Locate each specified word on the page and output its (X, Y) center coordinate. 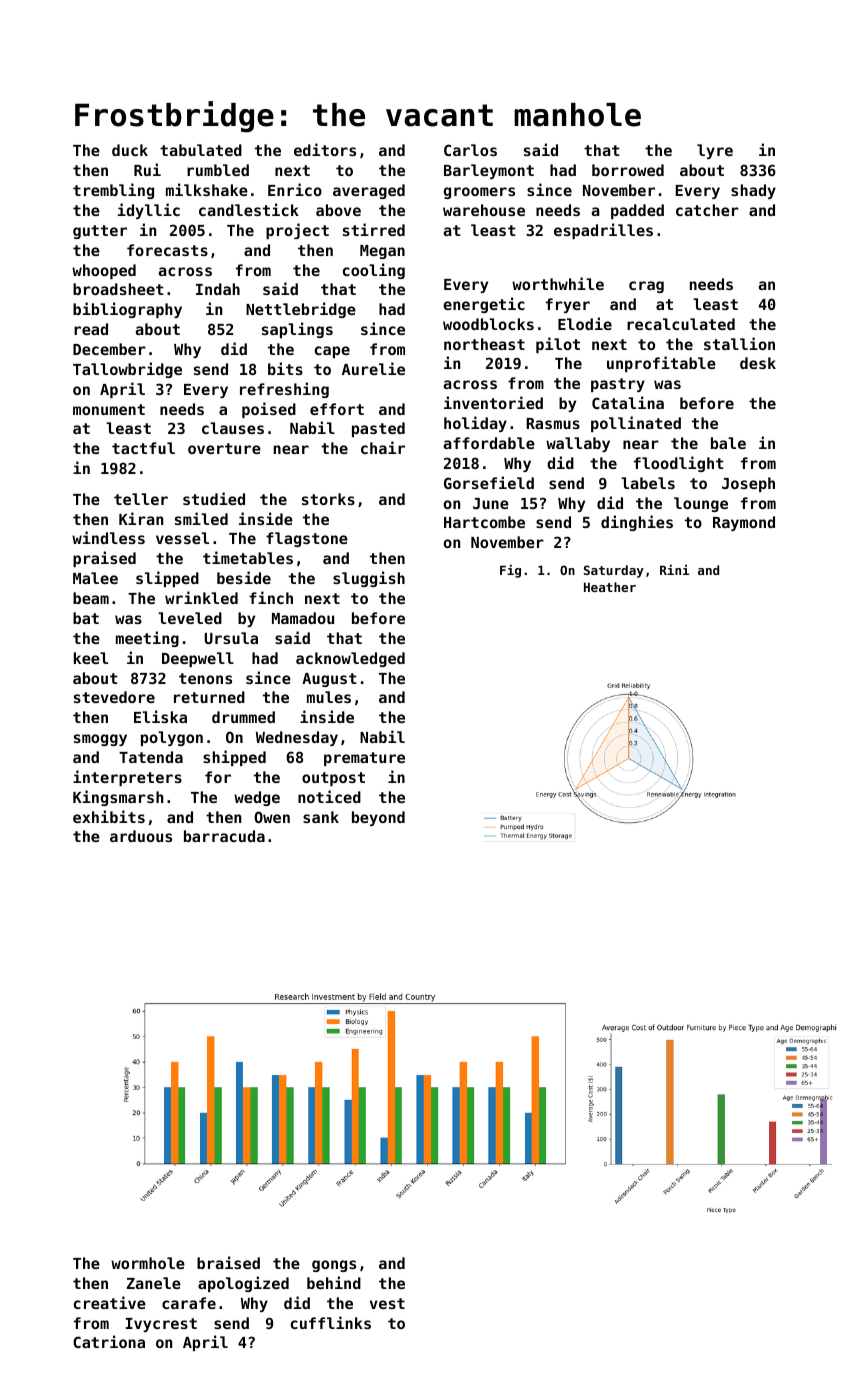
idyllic (149, 211)
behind (334, 1282)
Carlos (470, 150)
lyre (715, 151)
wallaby (578, 444)
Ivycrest (161, 1325)
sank (321, 817)
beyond (378, 818)
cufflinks (331, 1322)
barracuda (224, 836)
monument (109, 409)
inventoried (493, 402)
